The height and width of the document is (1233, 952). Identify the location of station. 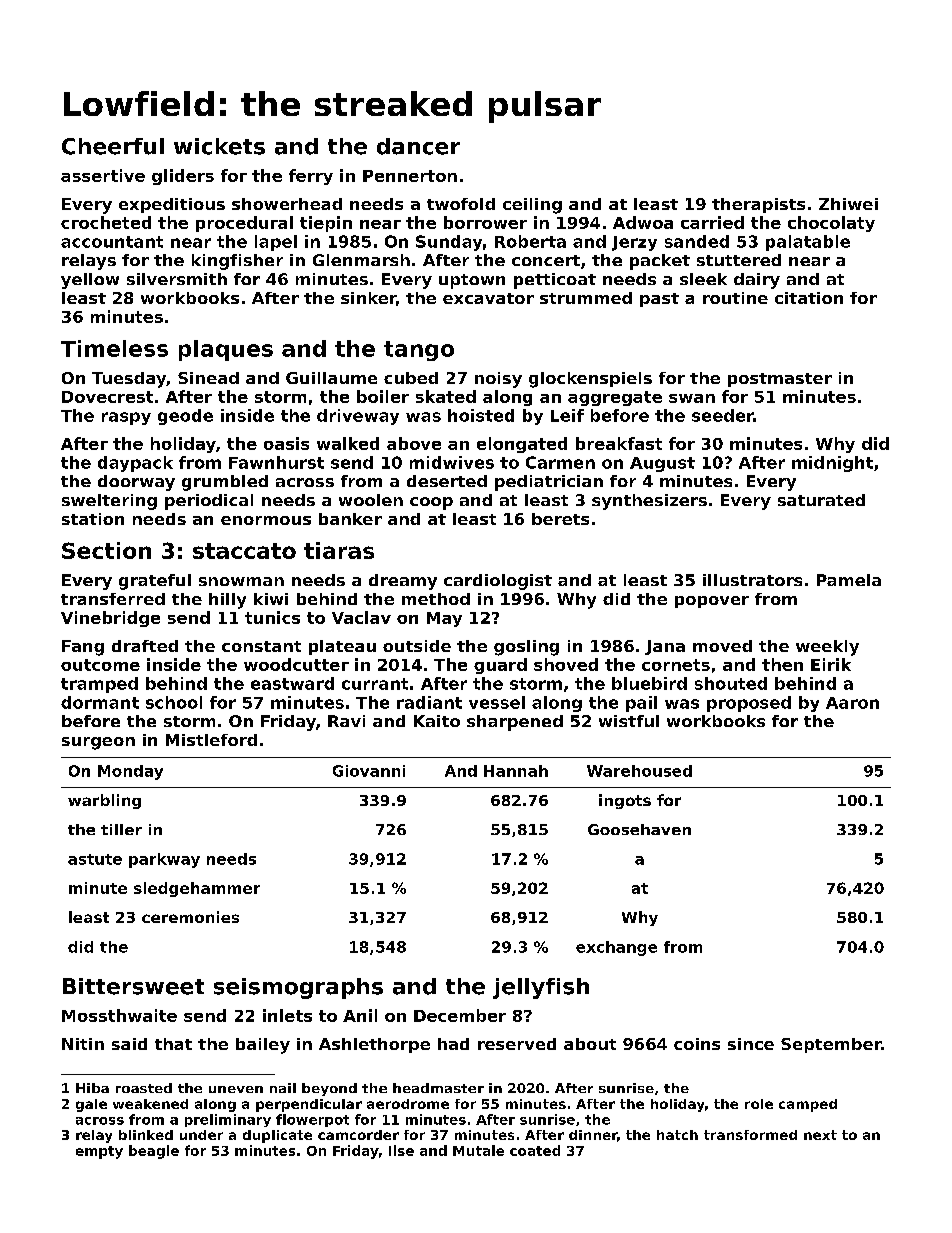
(93, 519).
